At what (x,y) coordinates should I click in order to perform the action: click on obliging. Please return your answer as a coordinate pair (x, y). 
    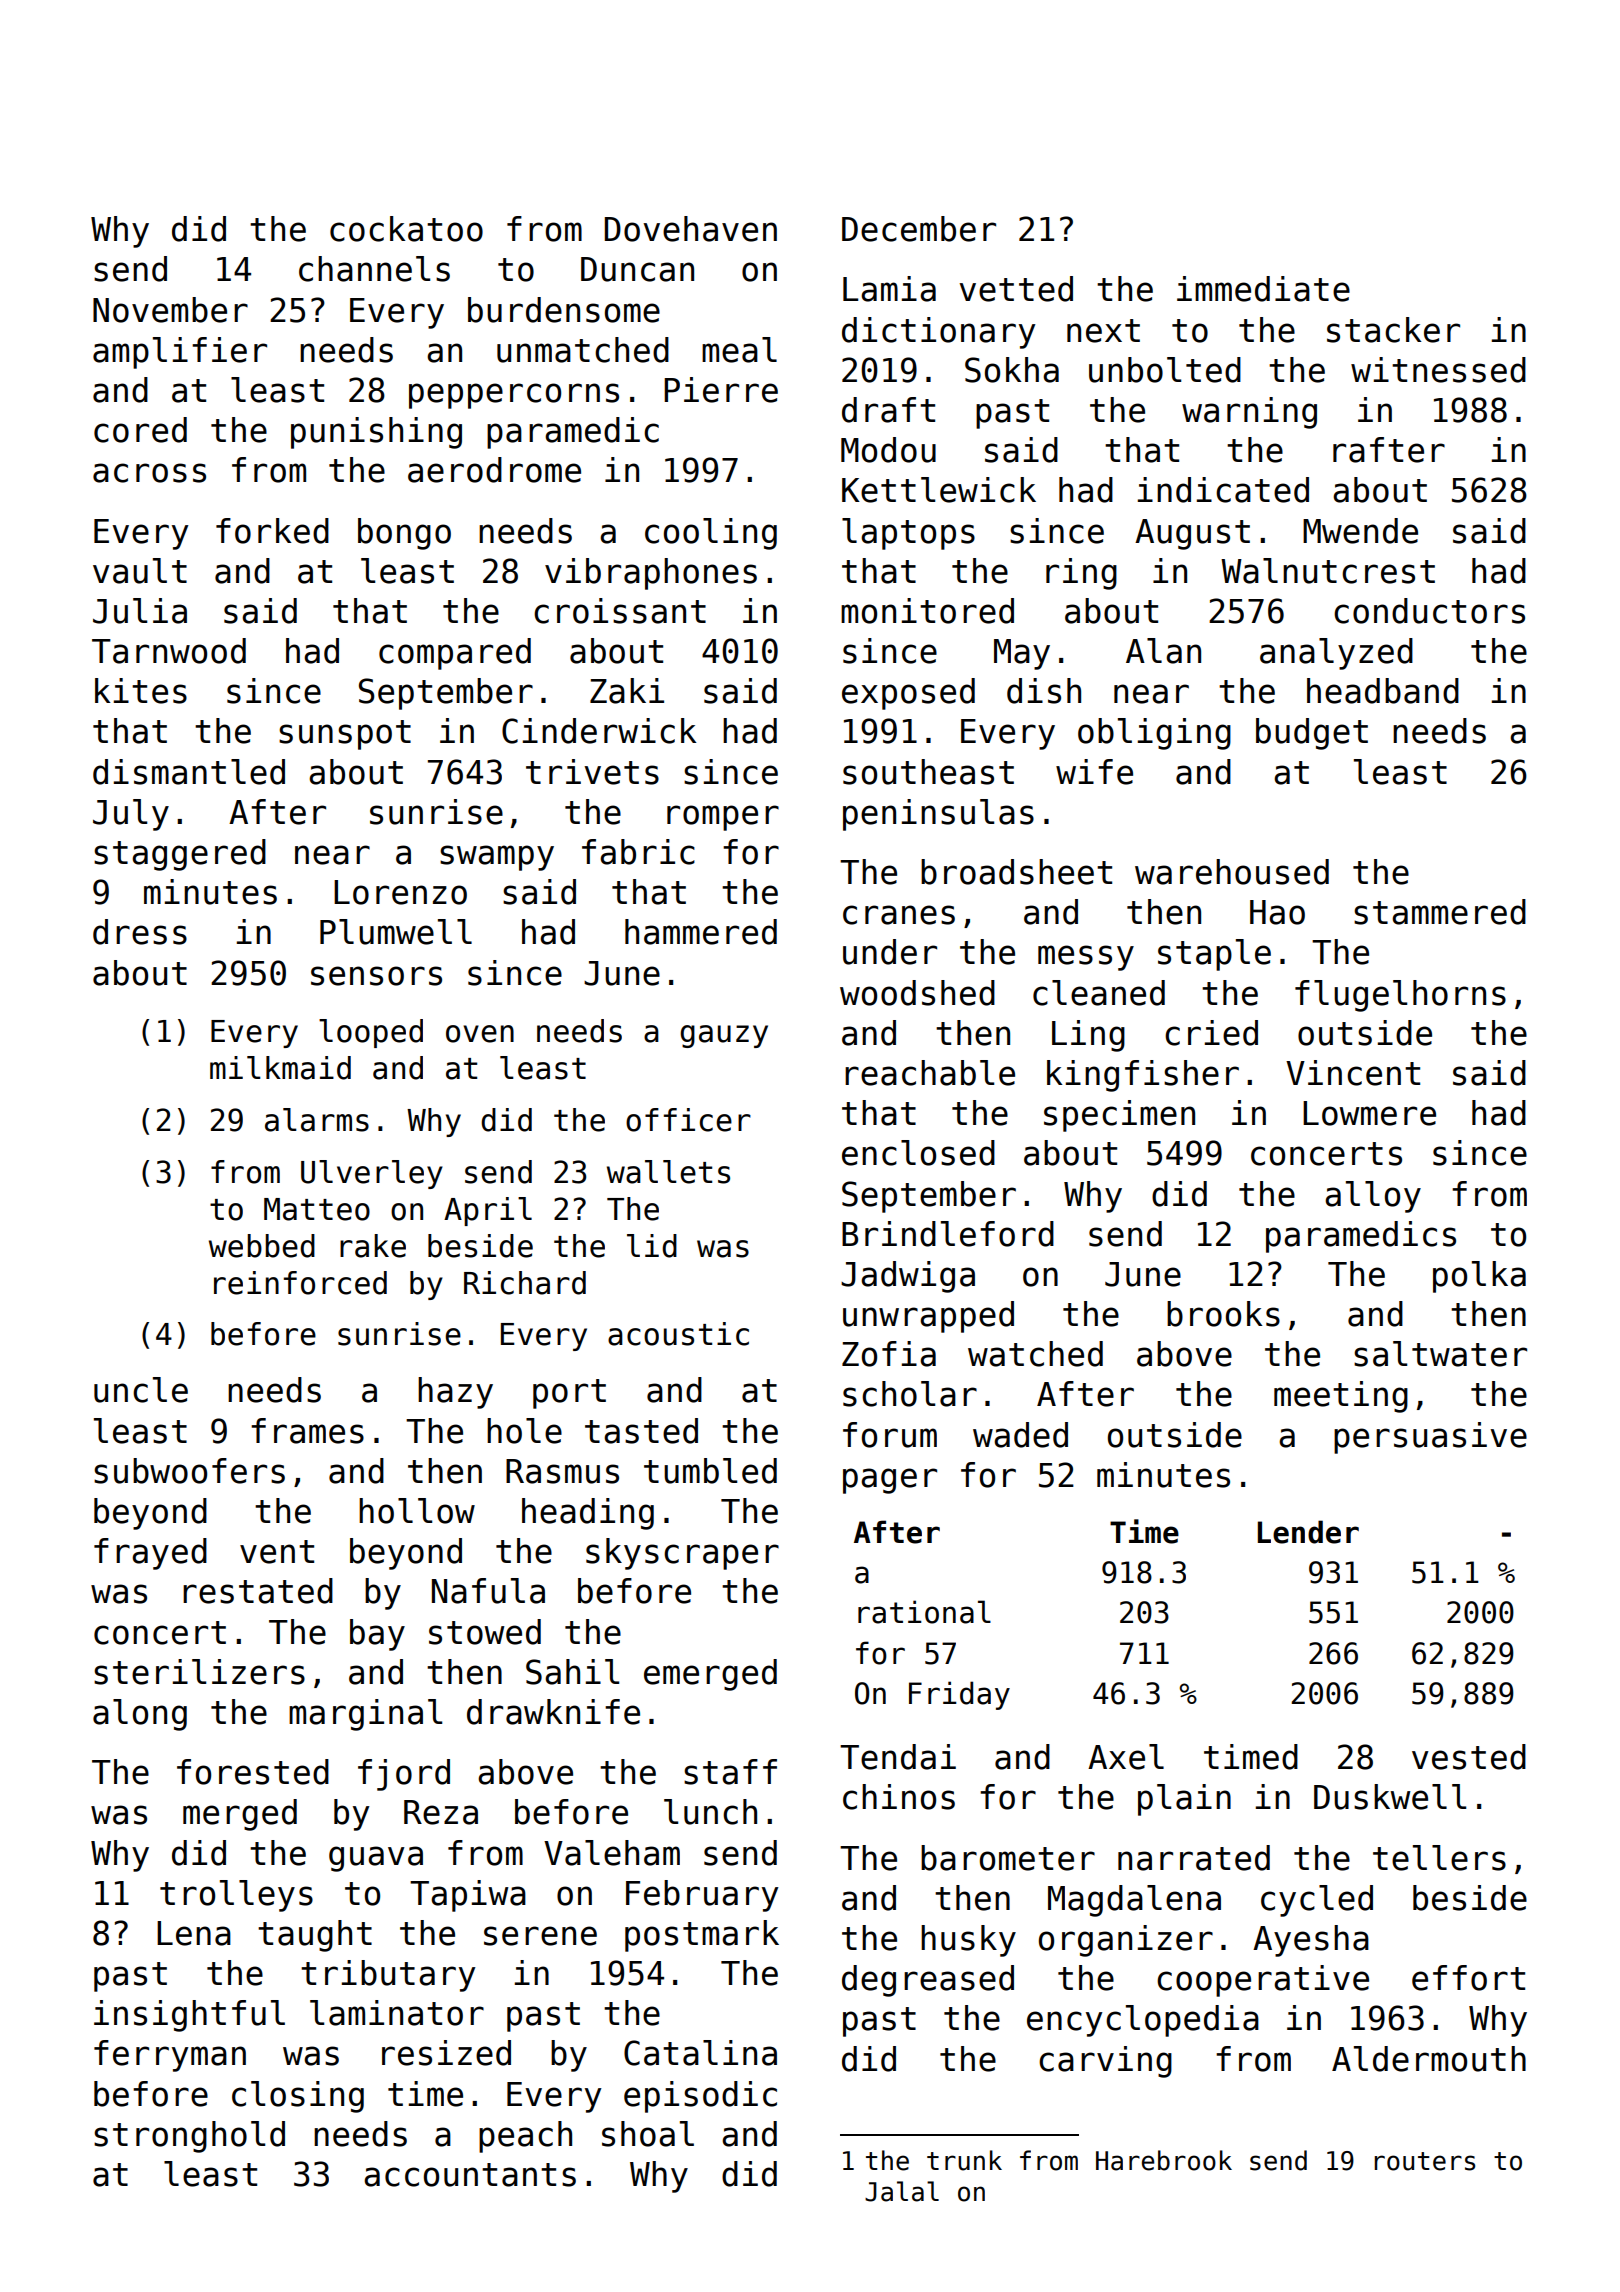
    Looking at the image, I should click on (1154, 734).
